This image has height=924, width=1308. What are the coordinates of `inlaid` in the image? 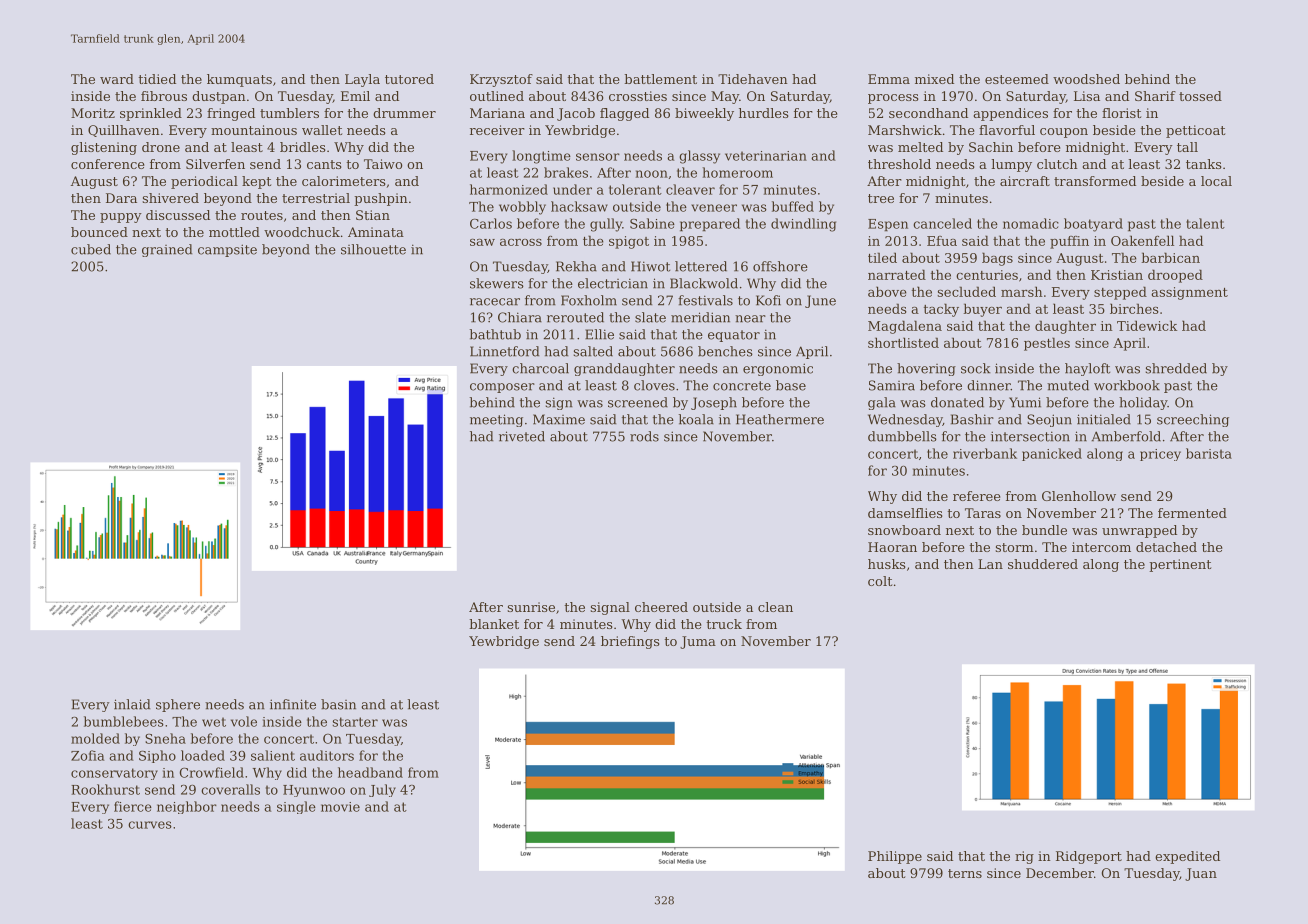 It's located at (132, 704).
